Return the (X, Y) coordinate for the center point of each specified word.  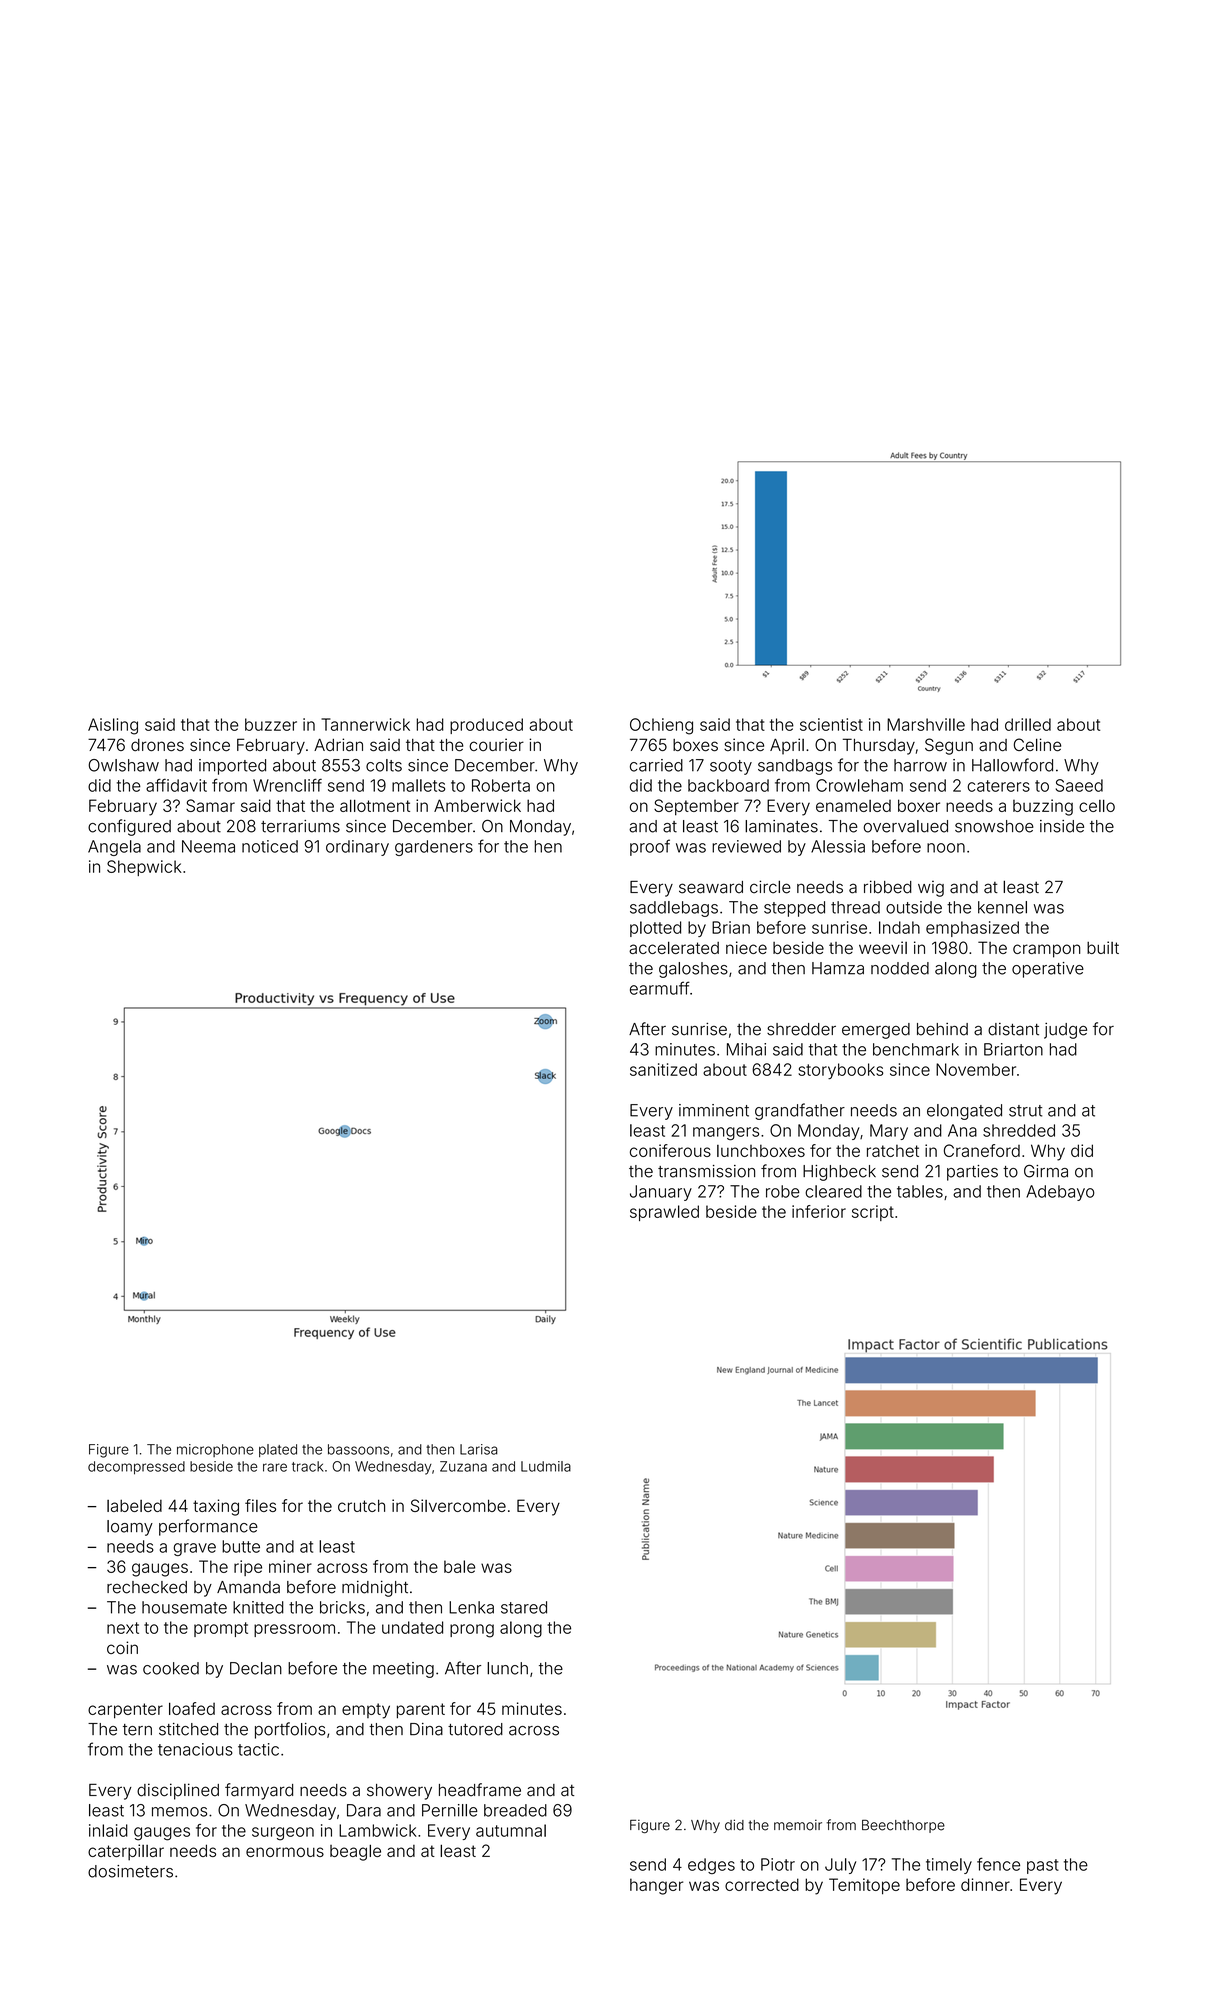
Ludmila (546, 1466)
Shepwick (144, 868)
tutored (475, 1729)
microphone (215, 1450)
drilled (1028, 724)
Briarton (1013, 1049)
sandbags (795, 767)
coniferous (670, 1150)
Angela (114, 848)
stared (524, 1607)
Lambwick (378, 1830)
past (1043, 1866)
